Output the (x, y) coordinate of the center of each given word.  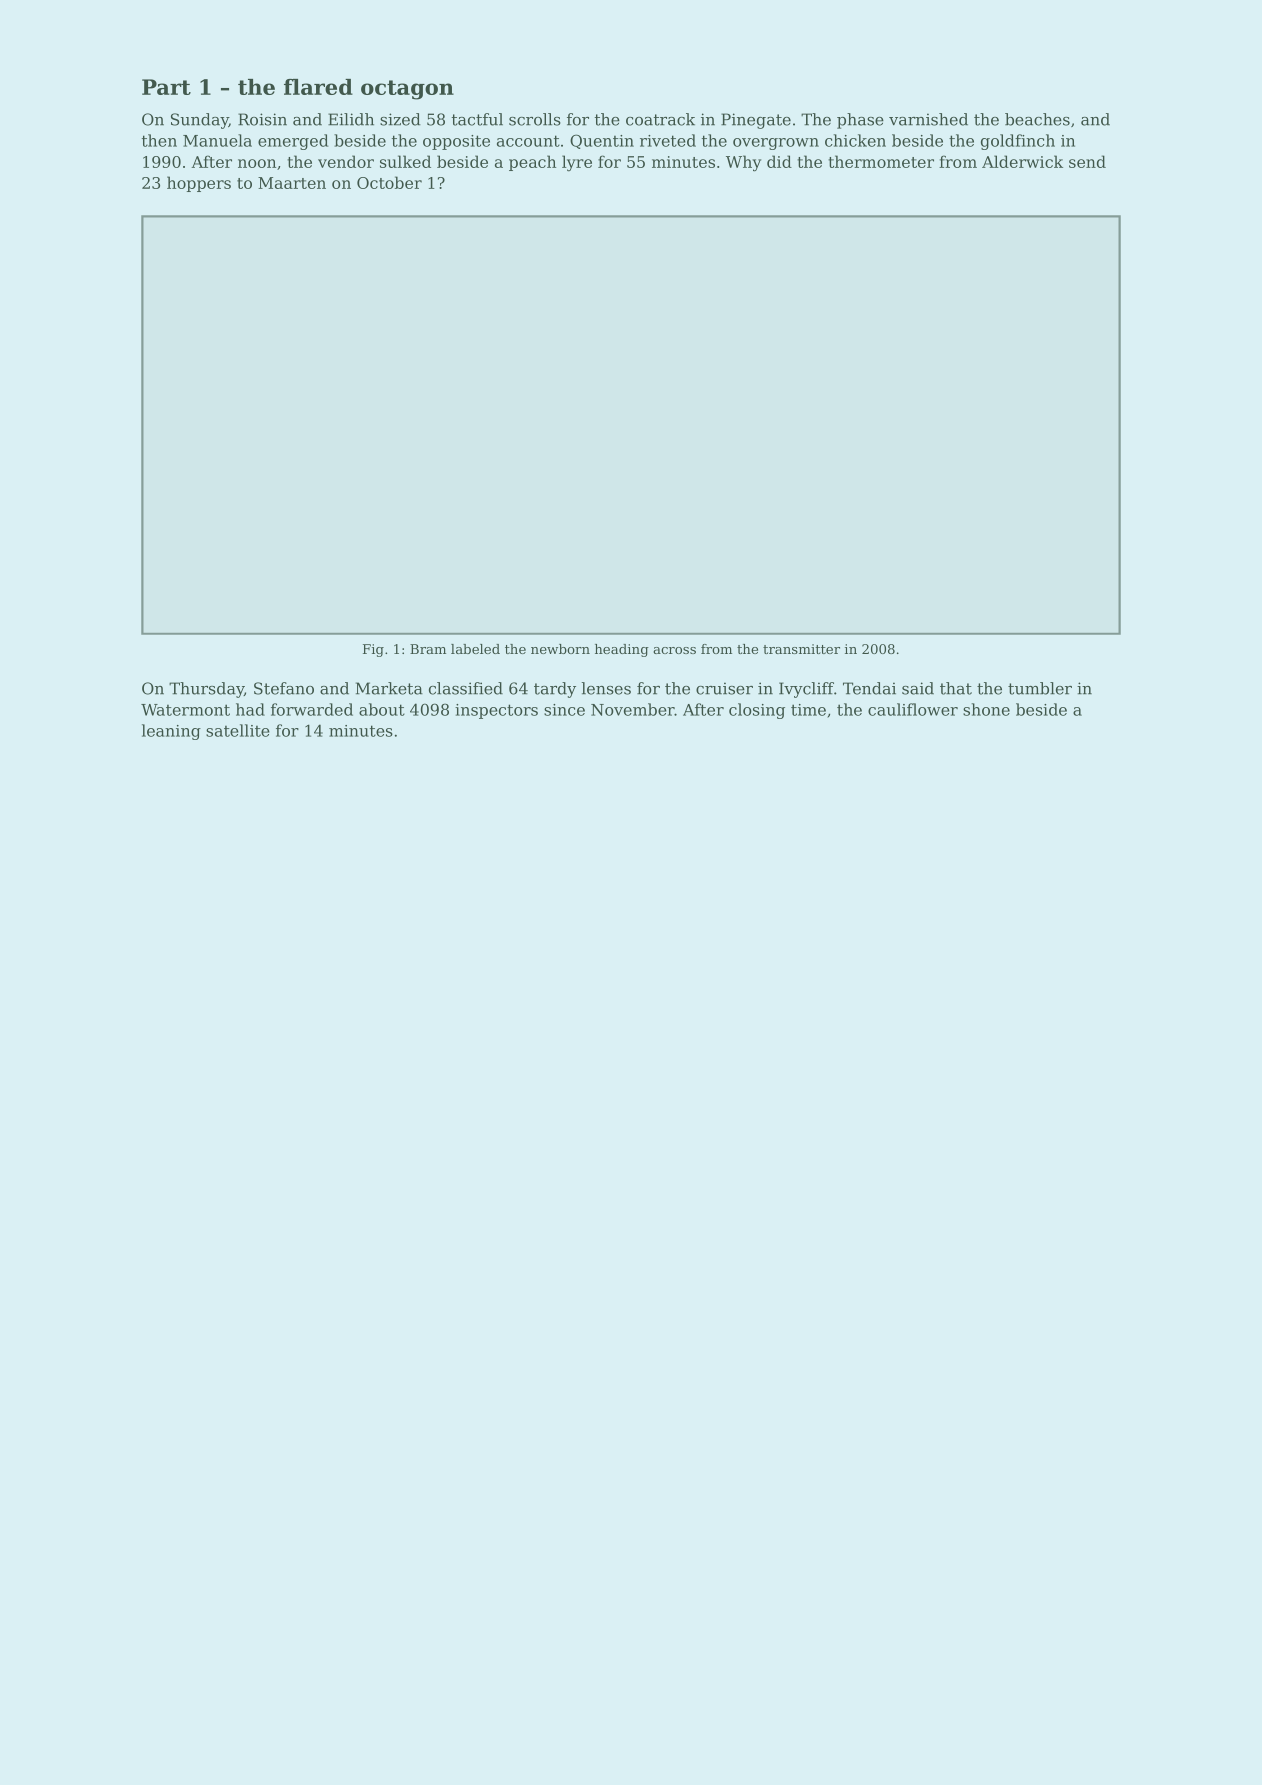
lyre (577, 163)
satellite (238, 730)
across (674, 650)
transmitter (801, 649)
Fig (373, 650)
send (1087, 161)
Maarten (292, 183)
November (633, 709)
